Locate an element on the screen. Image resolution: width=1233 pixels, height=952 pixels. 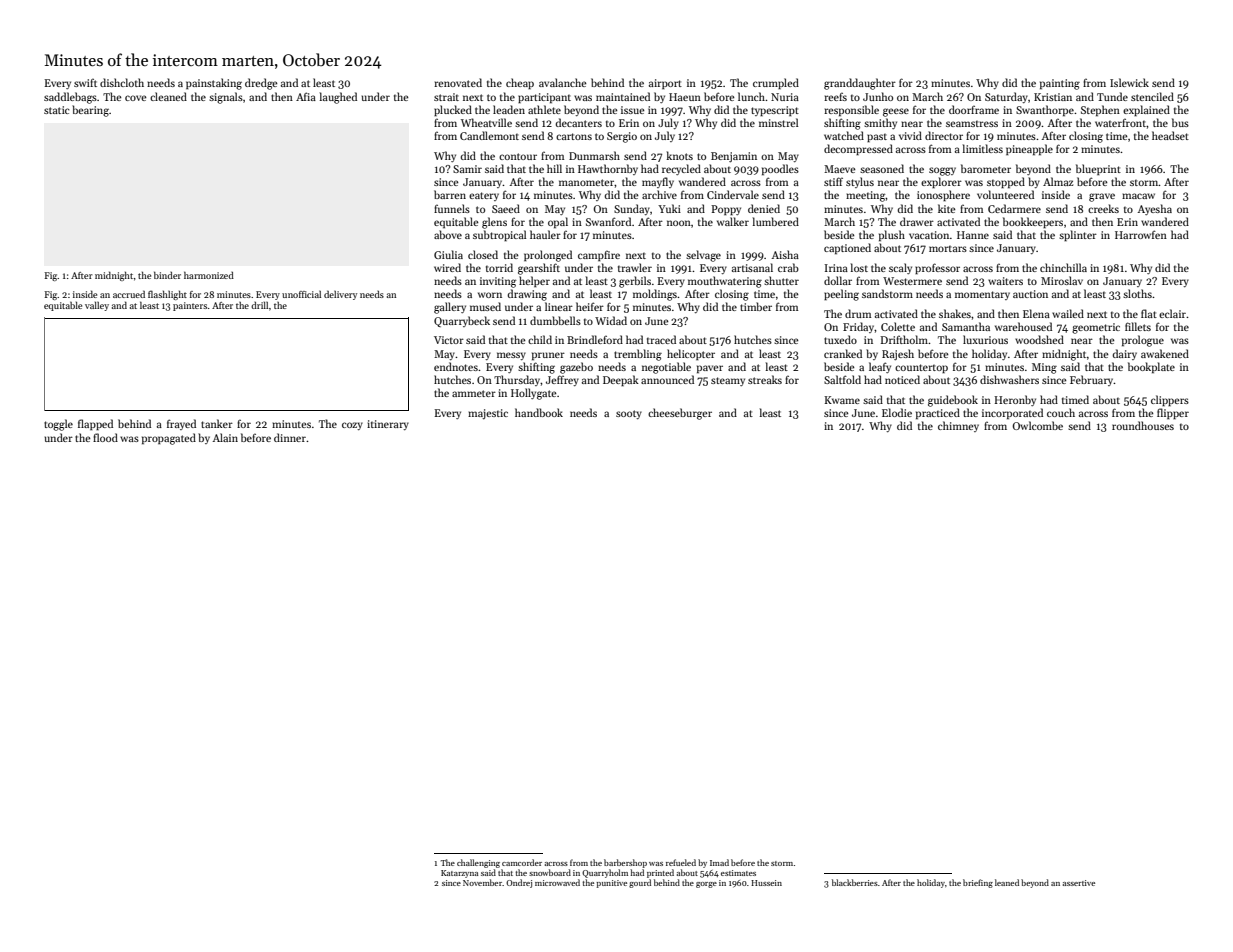
camcorder is located at coordinates (522, 862).
